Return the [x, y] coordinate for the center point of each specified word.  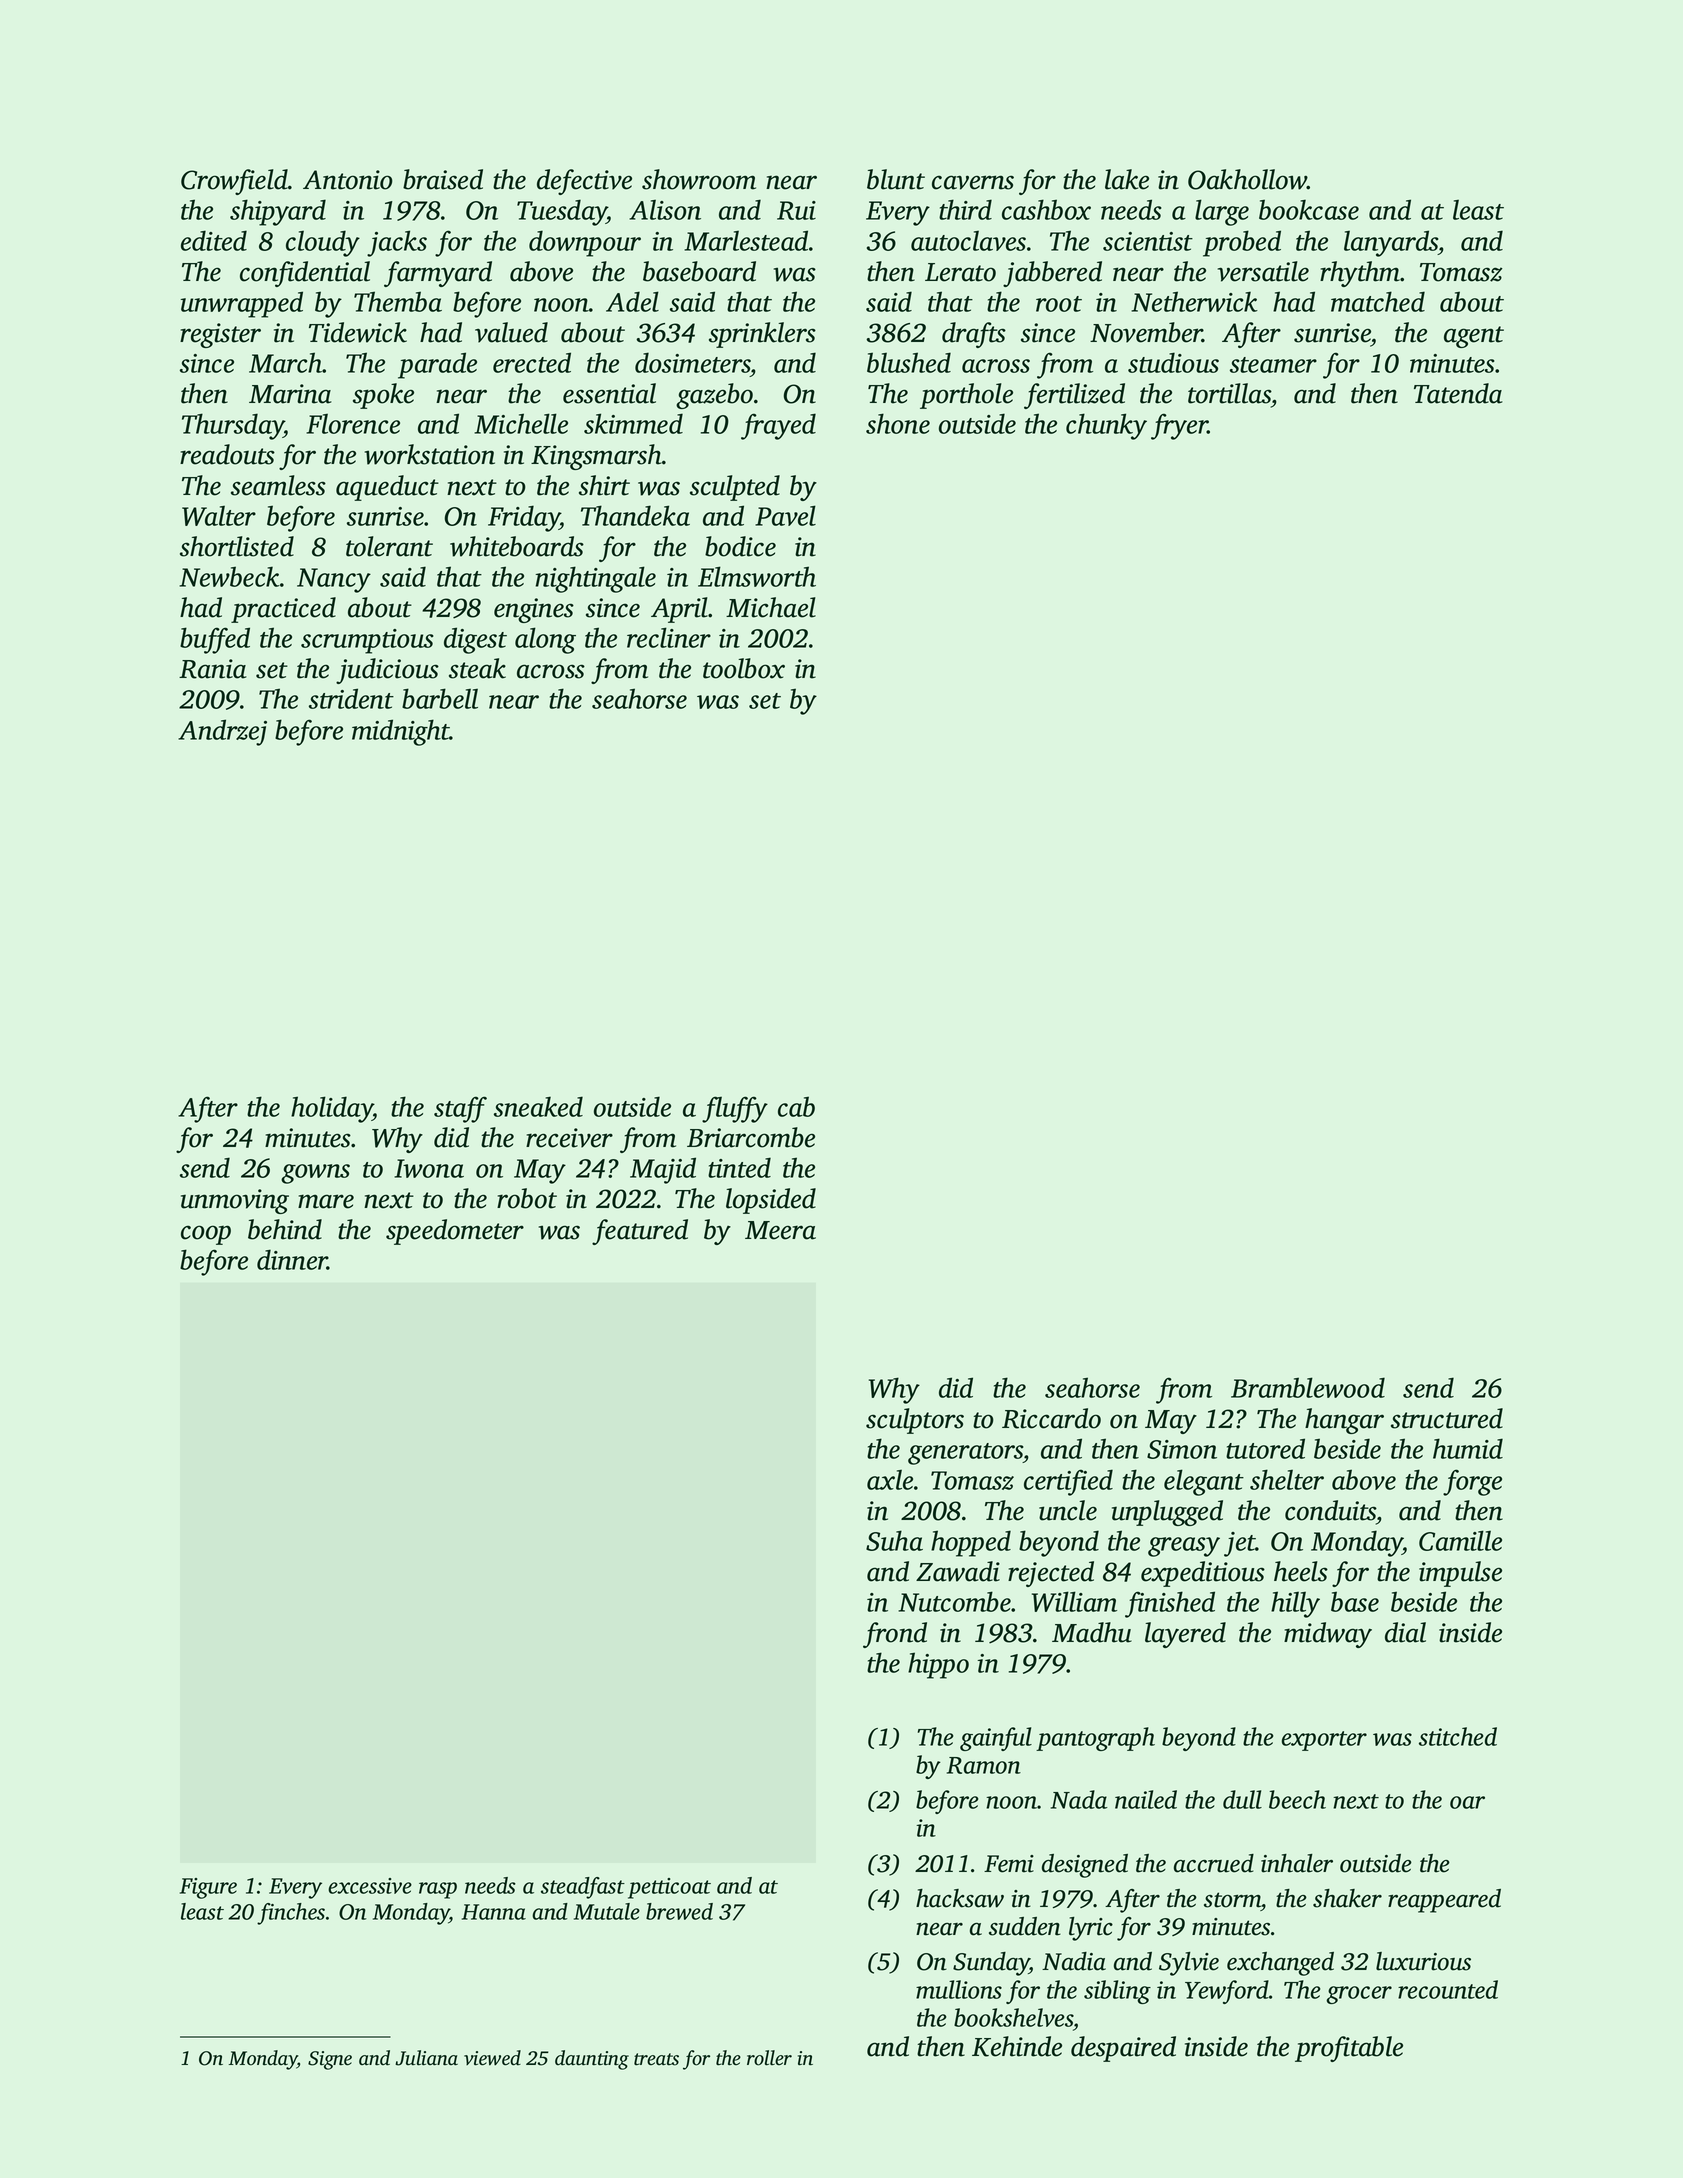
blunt [896, 179]
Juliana [426, 2058]
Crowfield [234, 182]
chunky [1106, 426]
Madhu [1092, 1632]
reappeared [1444, 1901]
